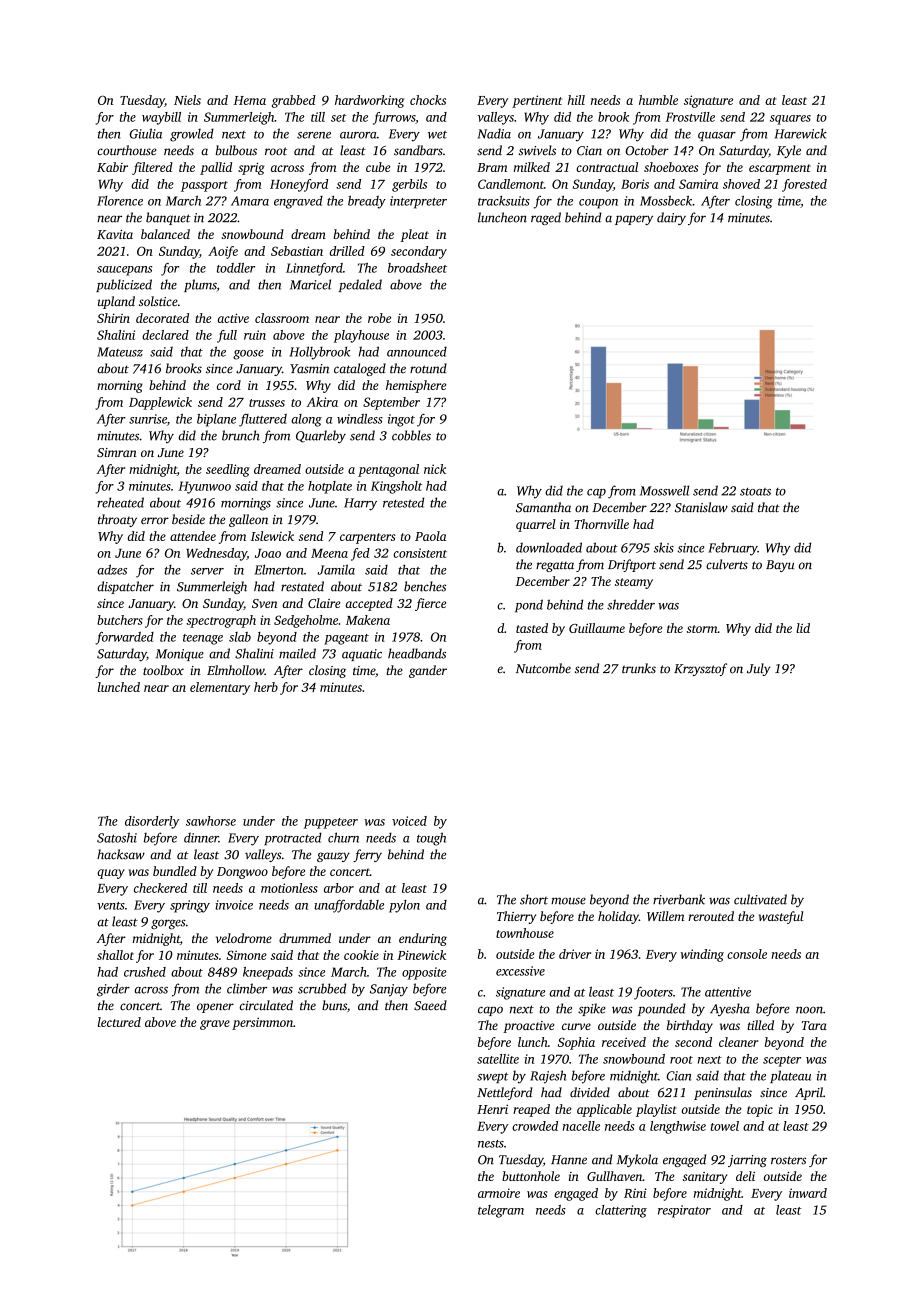  What do you see at coordinates (634, 220) in the screenshot?
I see `papery` at bounding box center [634, 220].
